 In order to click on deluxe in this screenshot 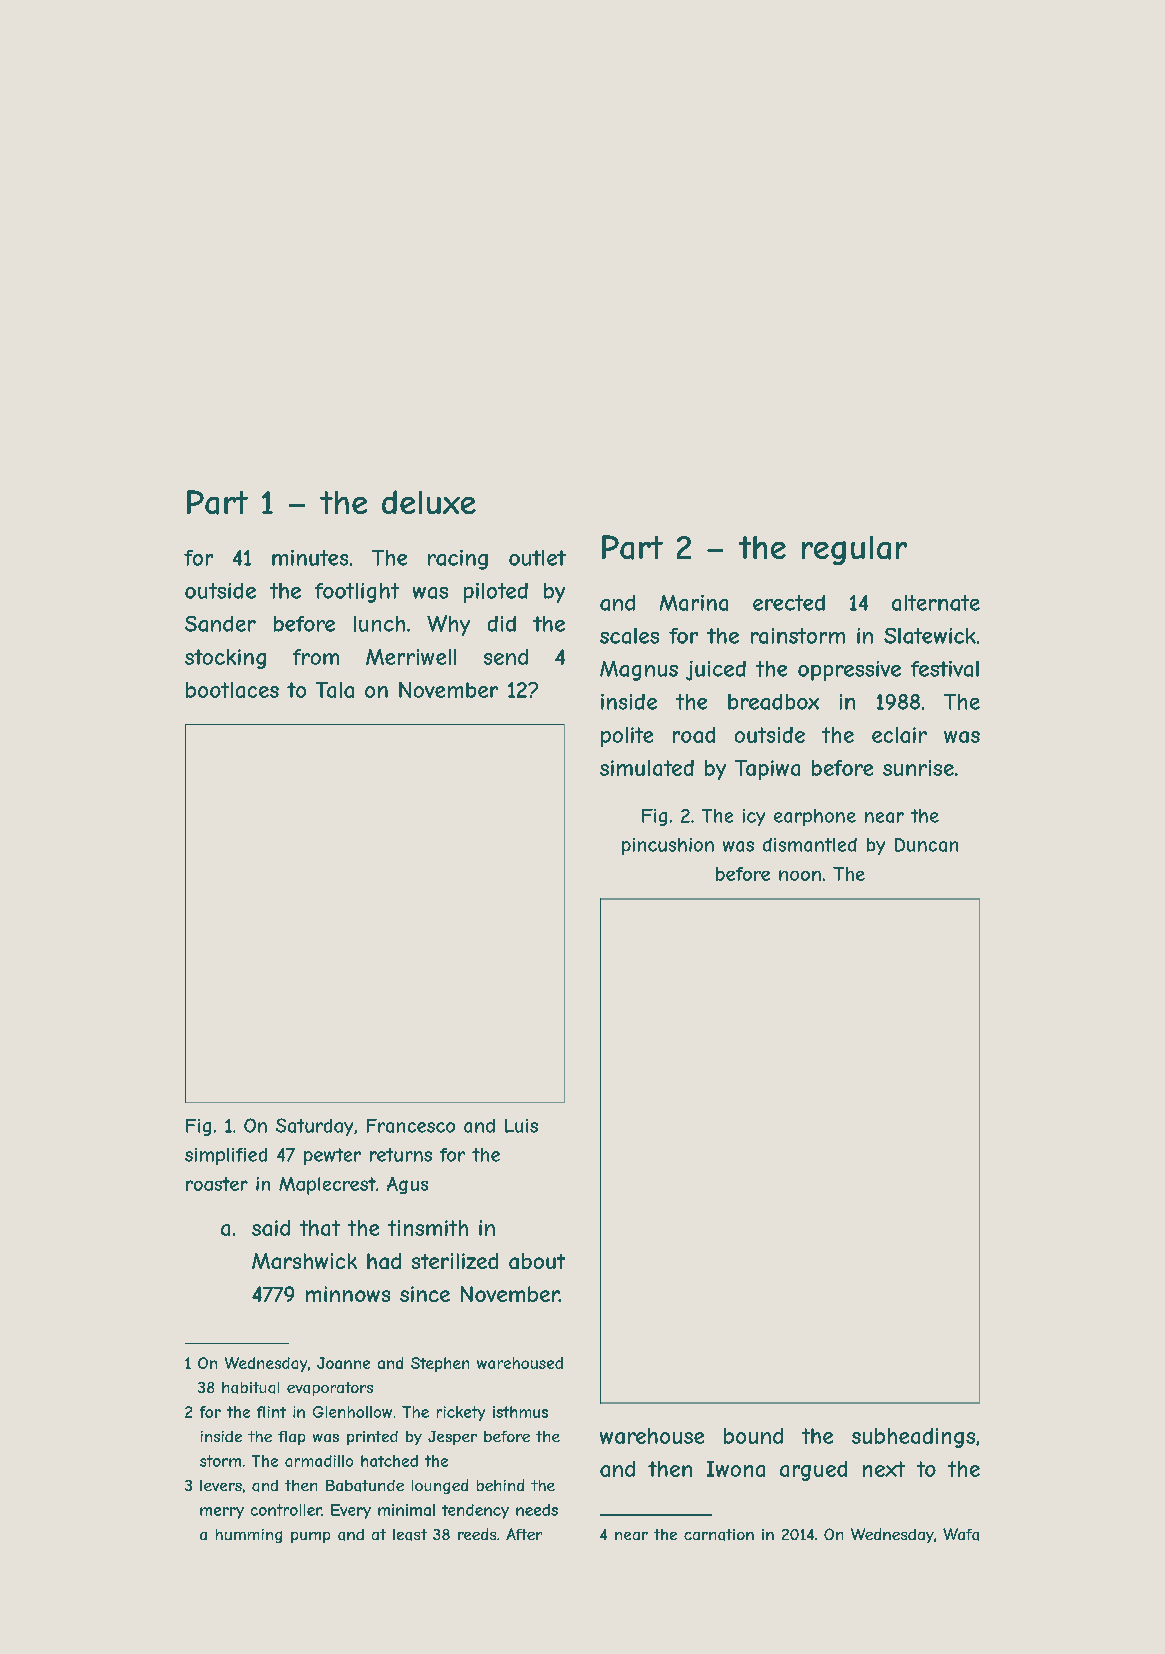, I will do `click(429, 502)`.
